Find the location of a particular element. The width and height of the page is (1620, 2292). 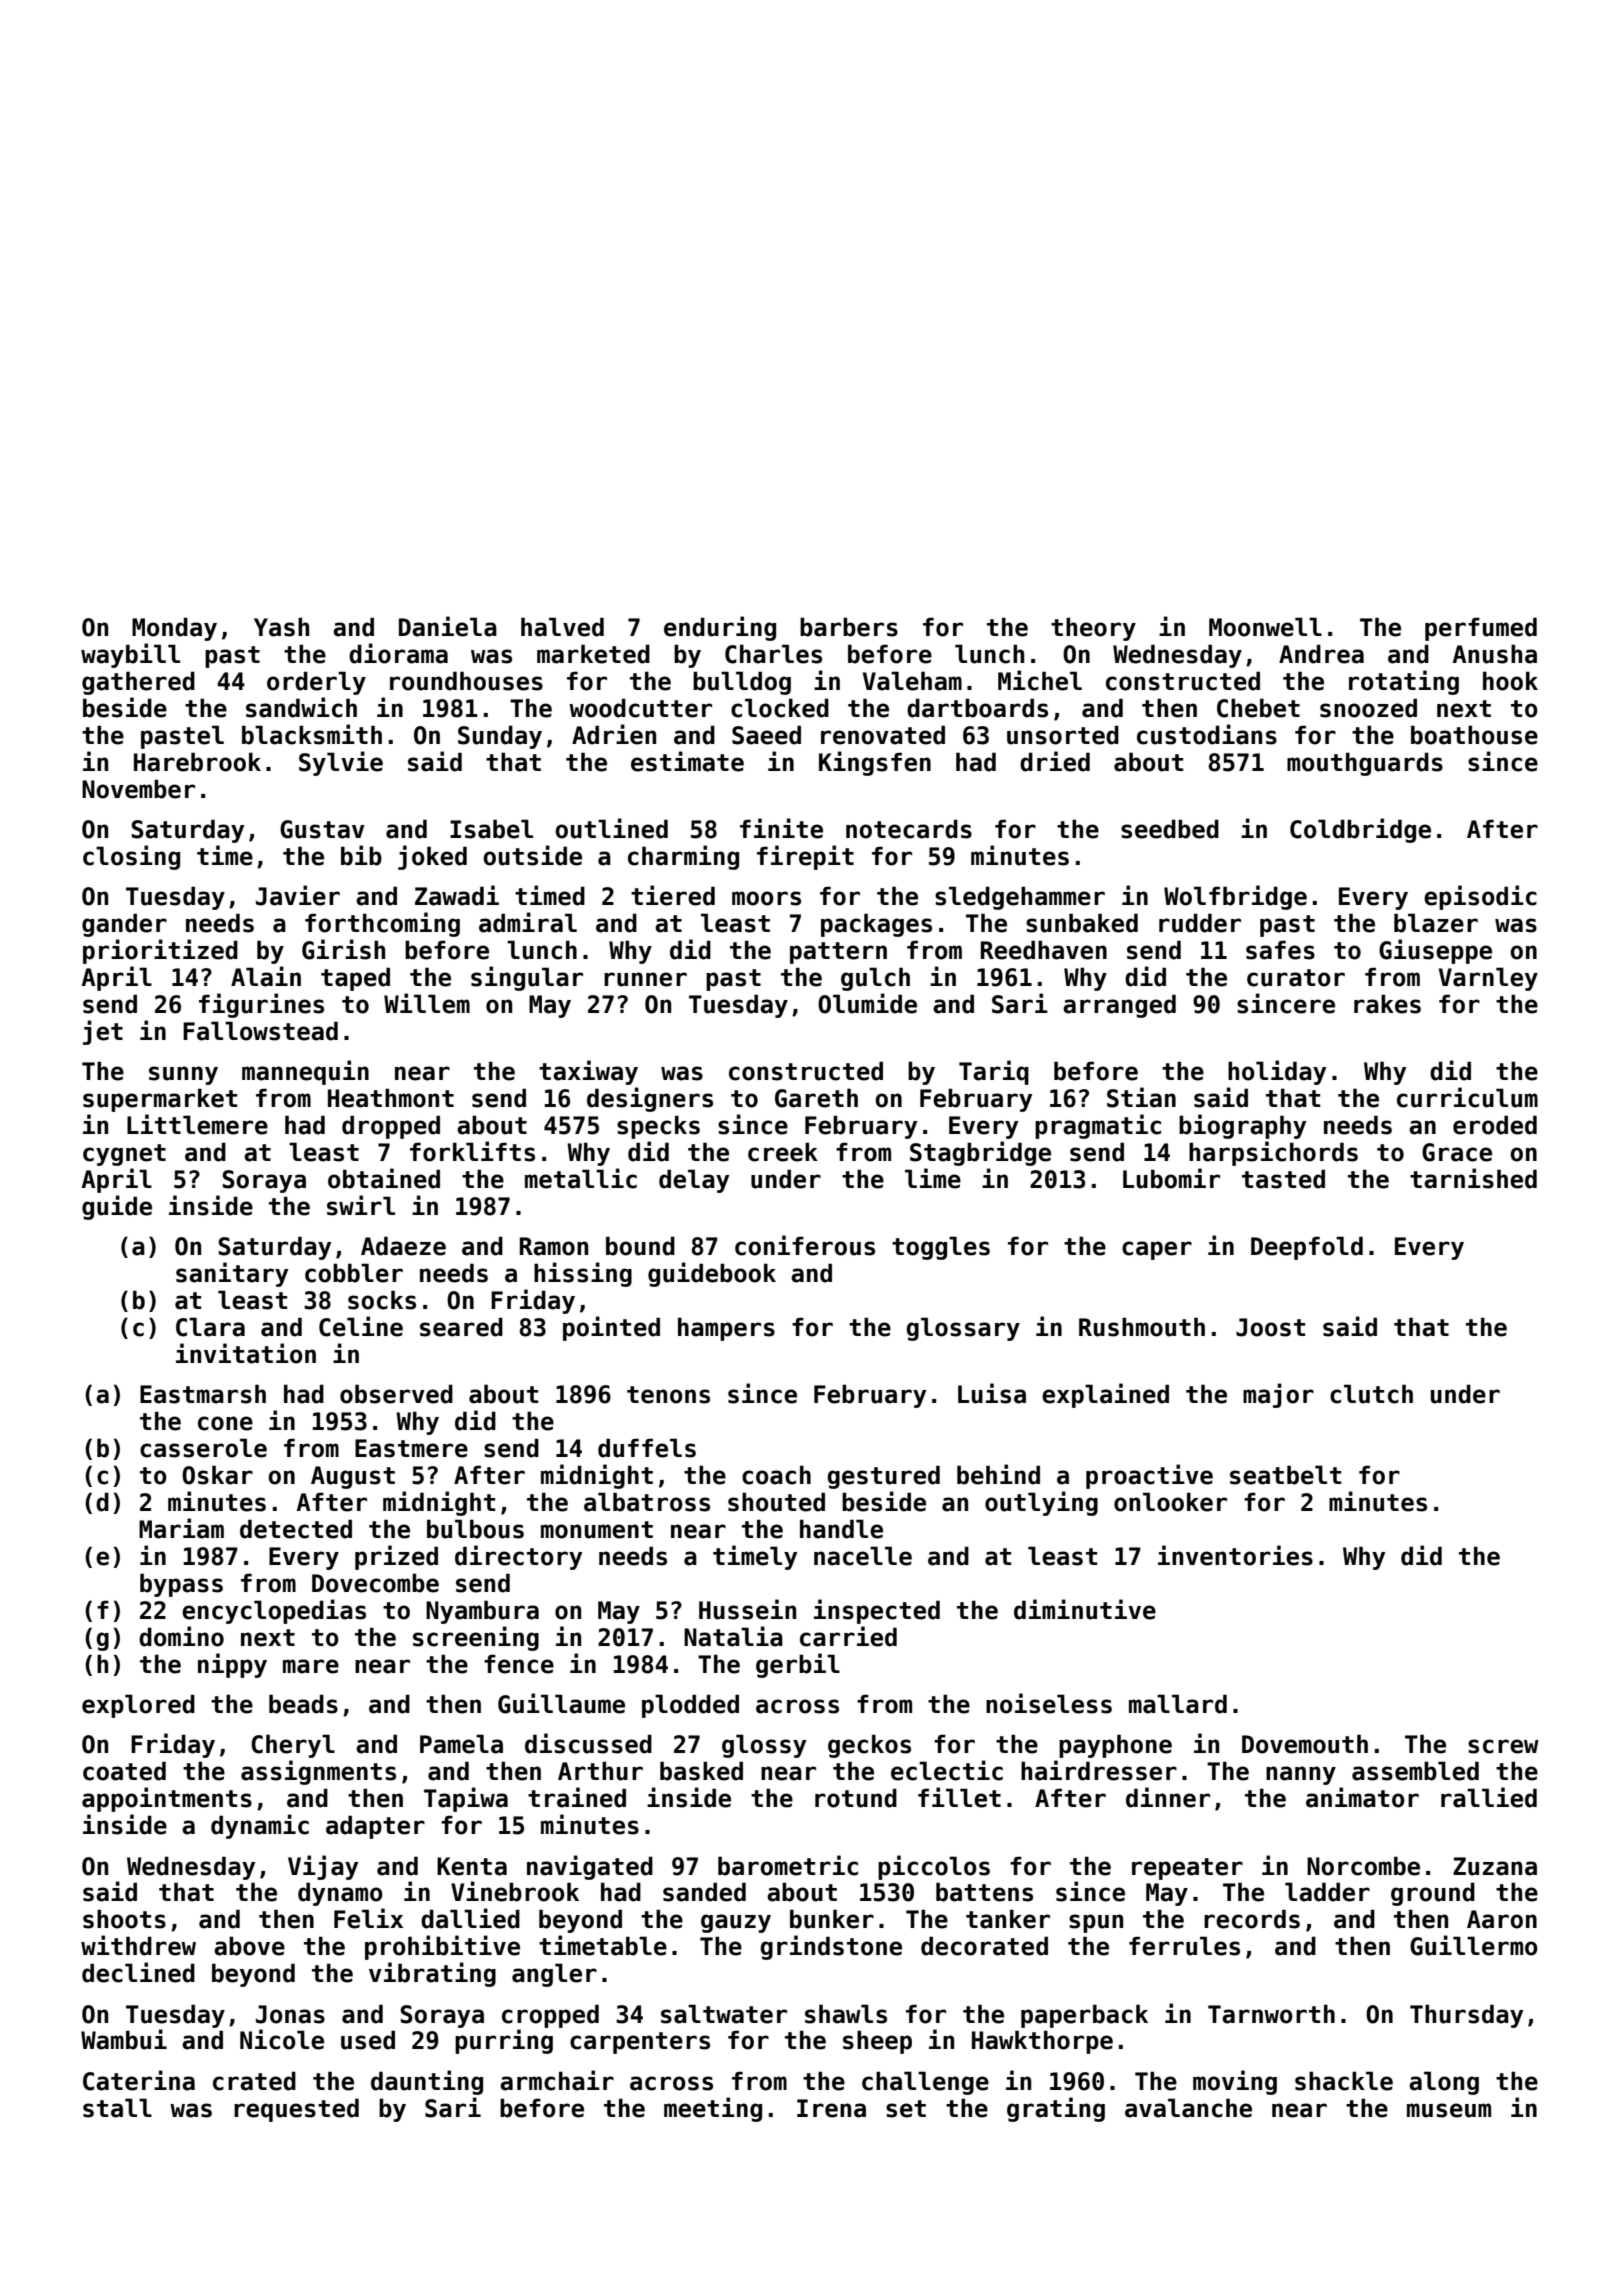

woodcutter is located at coordinates (640, 708).
